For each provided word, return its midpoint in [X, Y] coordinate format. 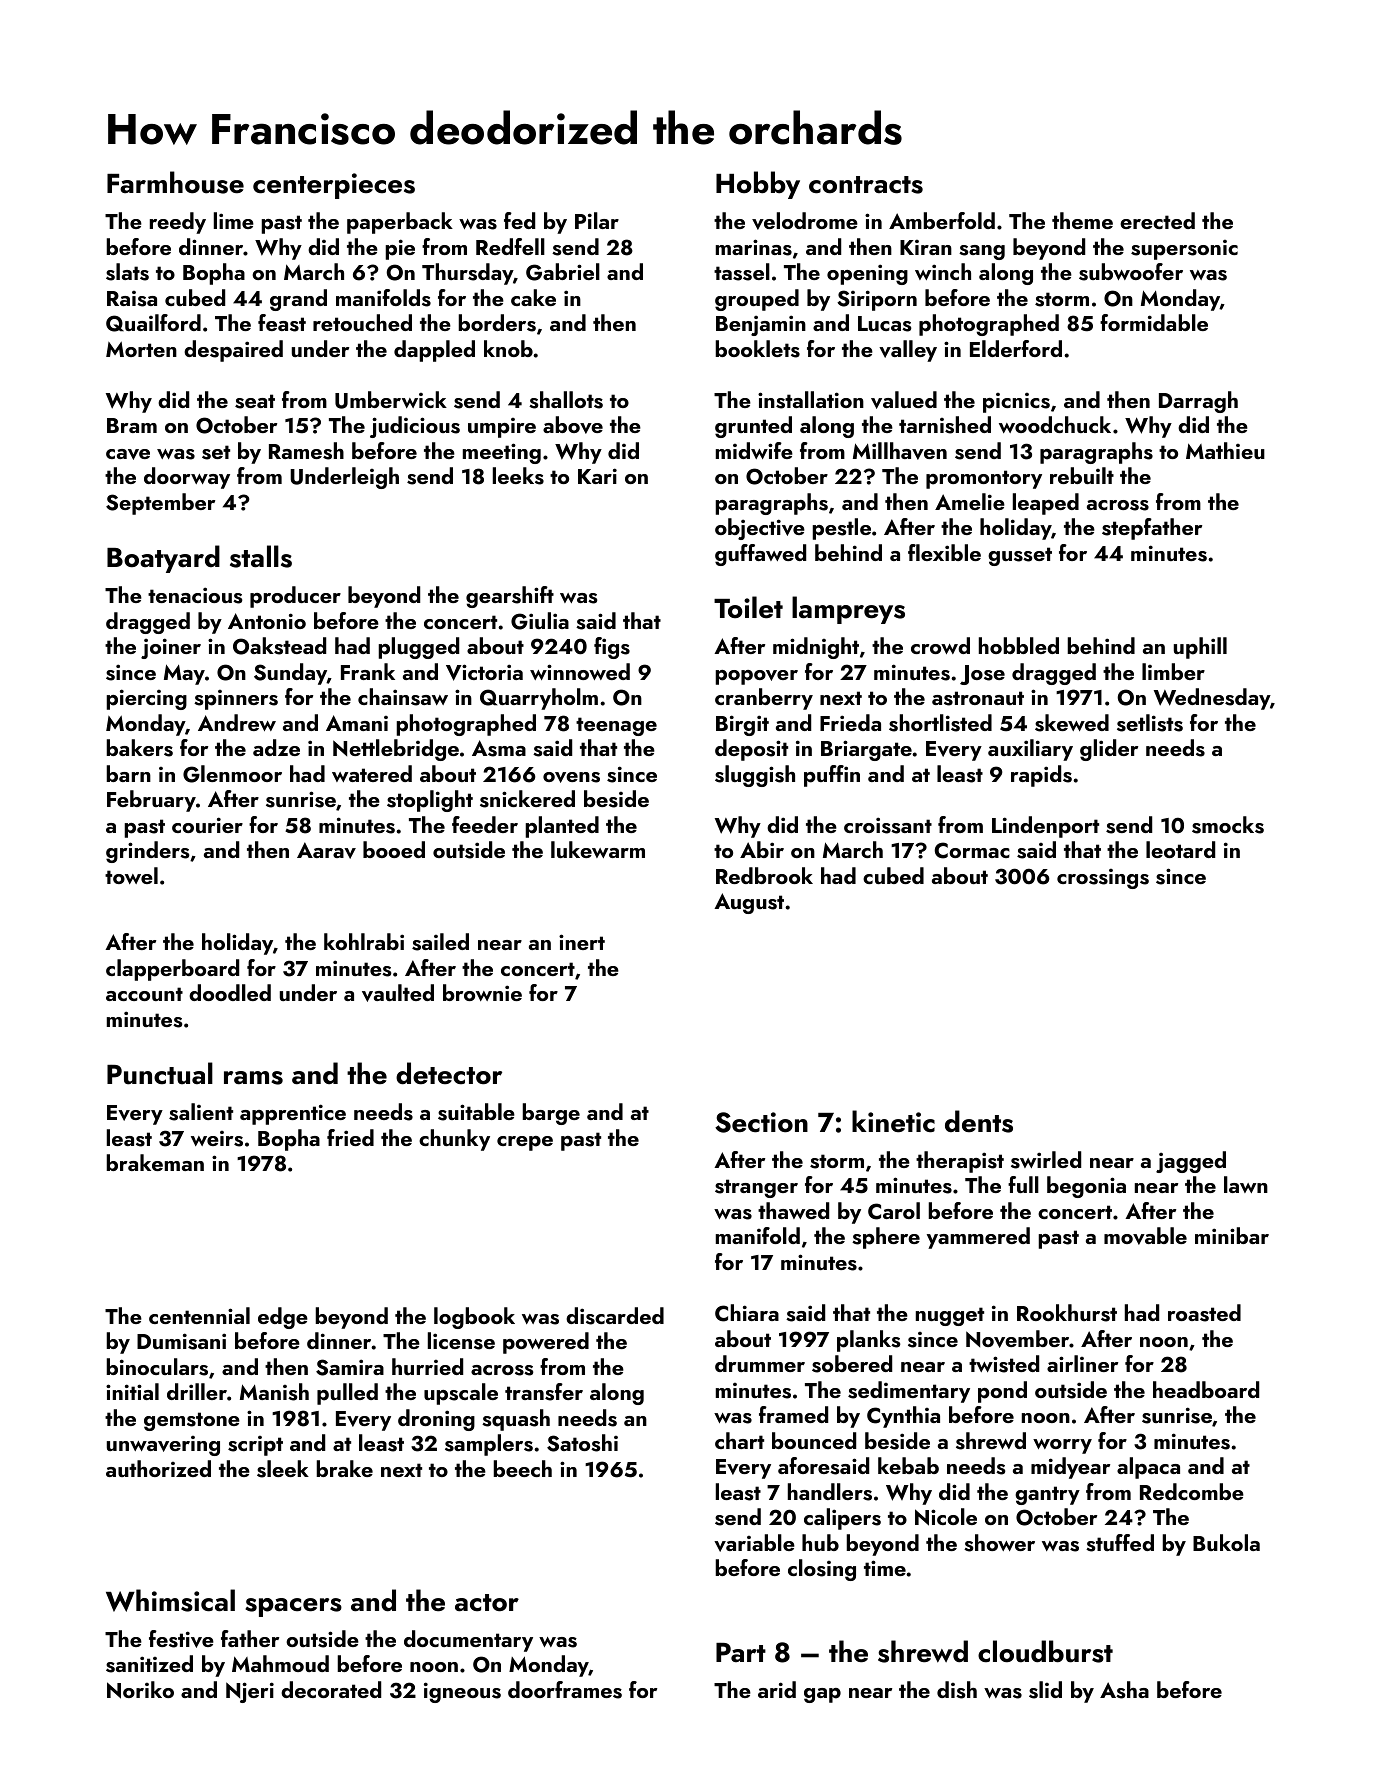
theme [1082, 220]
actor [487, 1603]
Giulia [540, 621]
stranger [756, 1188]
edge [283, 1318]
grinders [148, 852]
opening [867, 274]
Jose [982, 675]
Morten [141, 349]
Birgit [742, 725]
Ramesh [306, 451]
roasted [1204, 1313]
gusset [1020, 556]
